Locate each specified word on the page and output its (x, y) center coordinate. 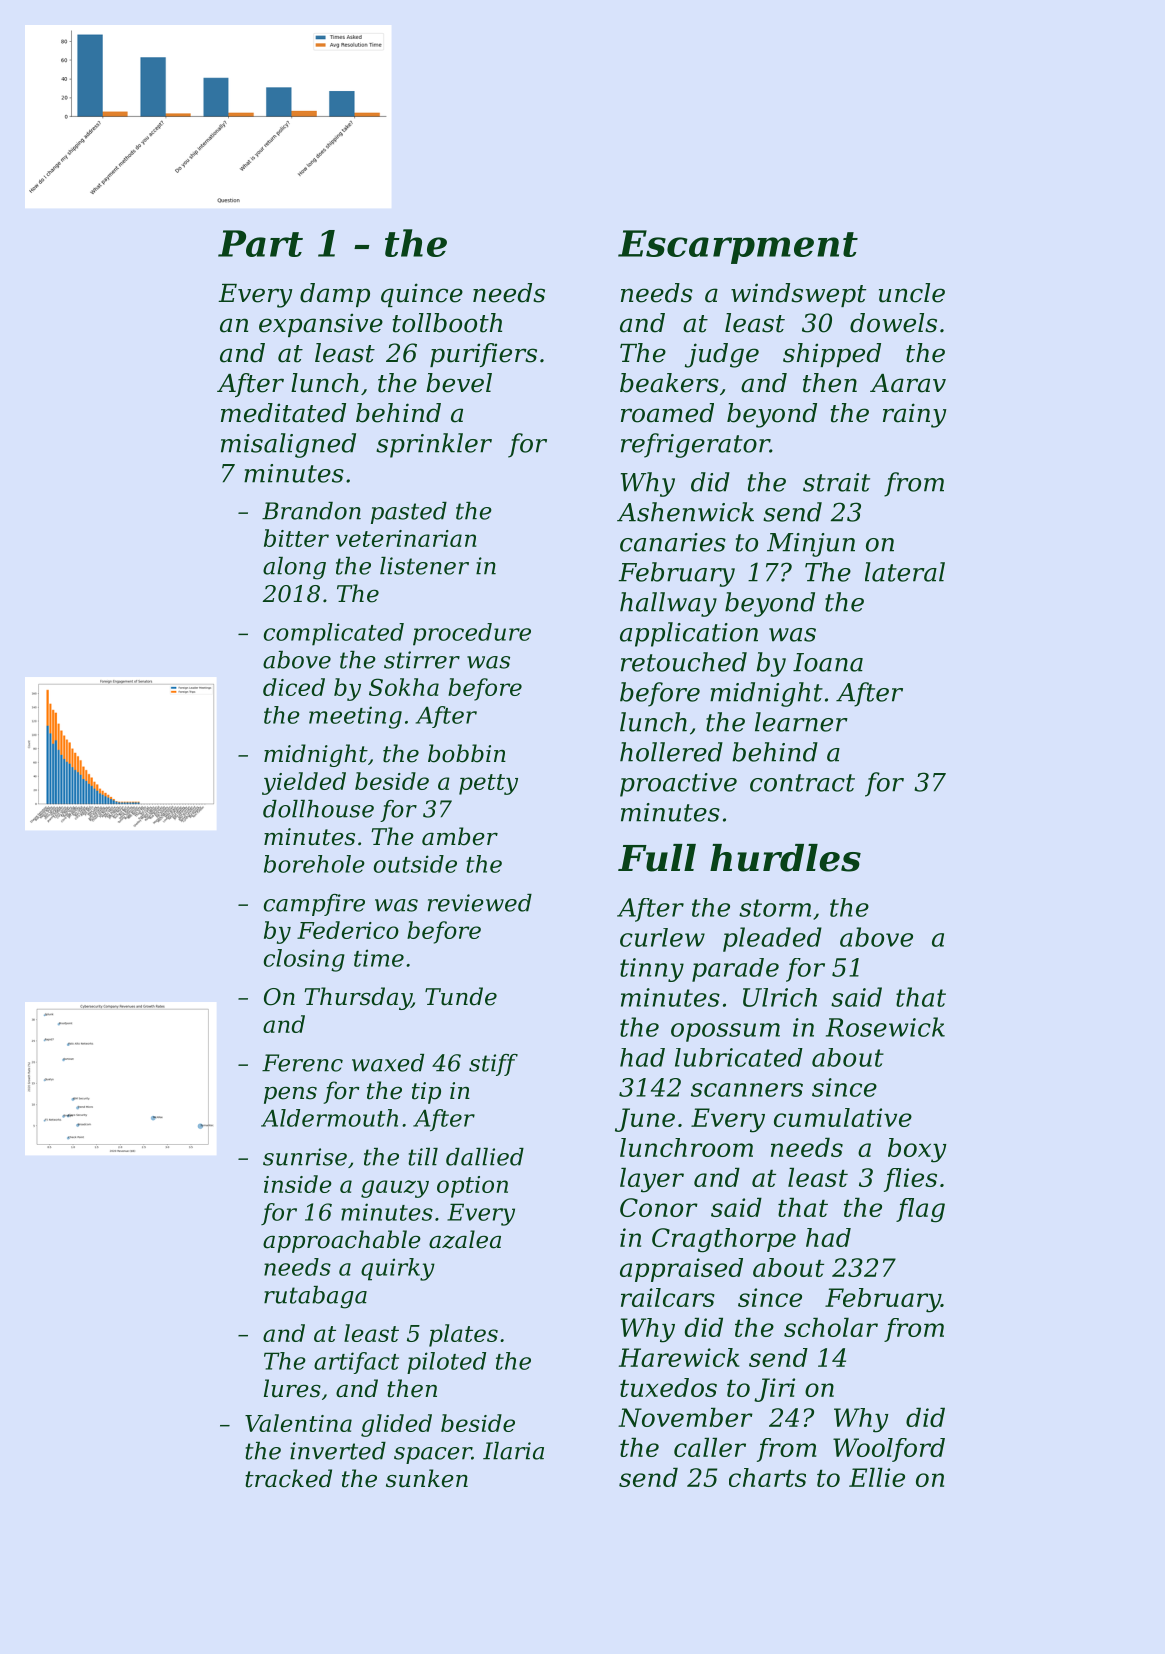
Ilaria (513, 1451)
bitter (296, 538)
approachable (342, 1241)
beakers (669, 383)
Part (260, 243)
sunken (427, 1478)
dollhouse (318, 809)
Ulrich (780, 997)
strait (836, 482)
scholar (831, 1327)
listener (424, 566)
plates (463, 1335)
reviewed (480, 903)
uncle (912, 293)
